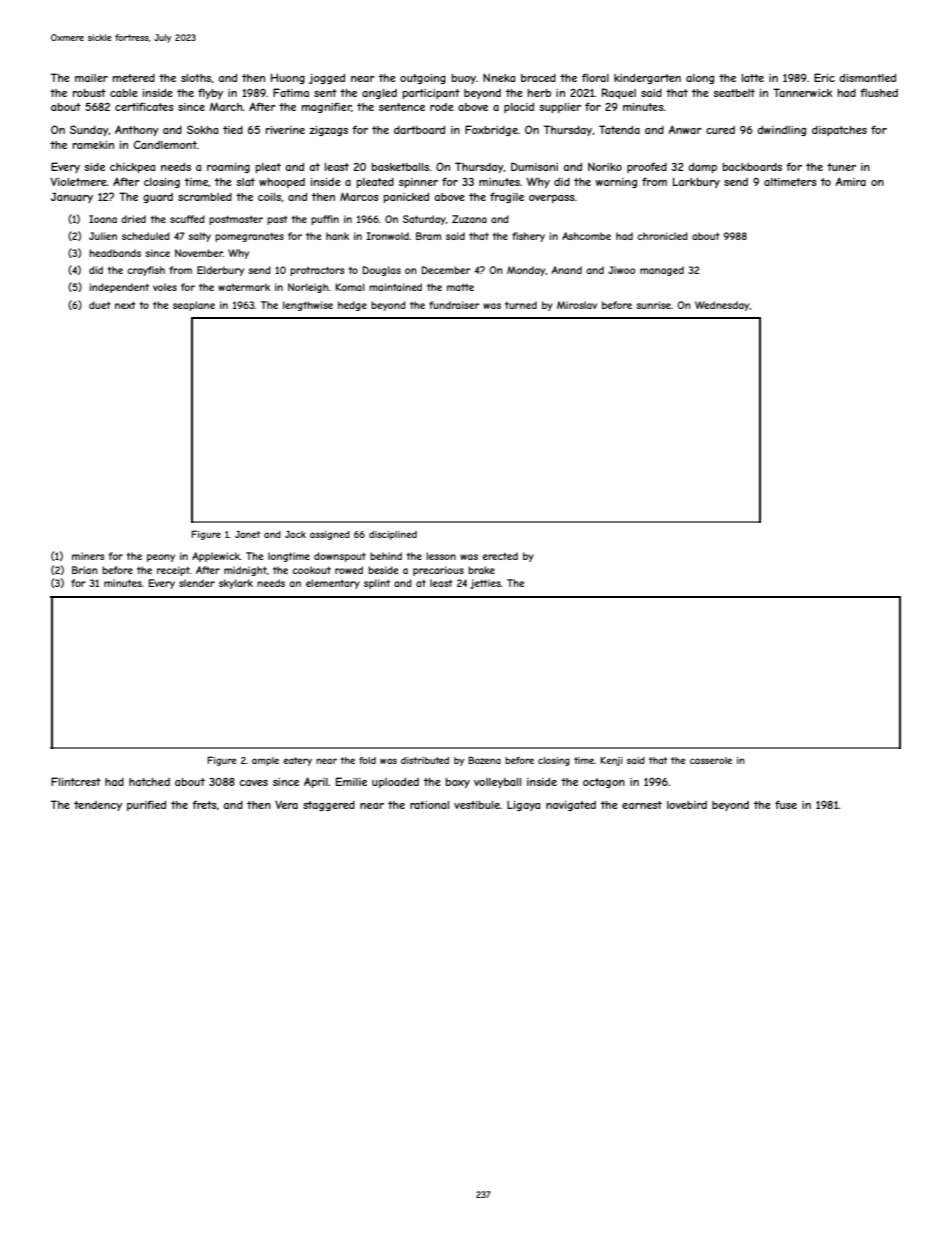 This document has width=952, height=1233. Describe the element at coordinates (867, 78) in the document. I see `dismantled` at that location.
